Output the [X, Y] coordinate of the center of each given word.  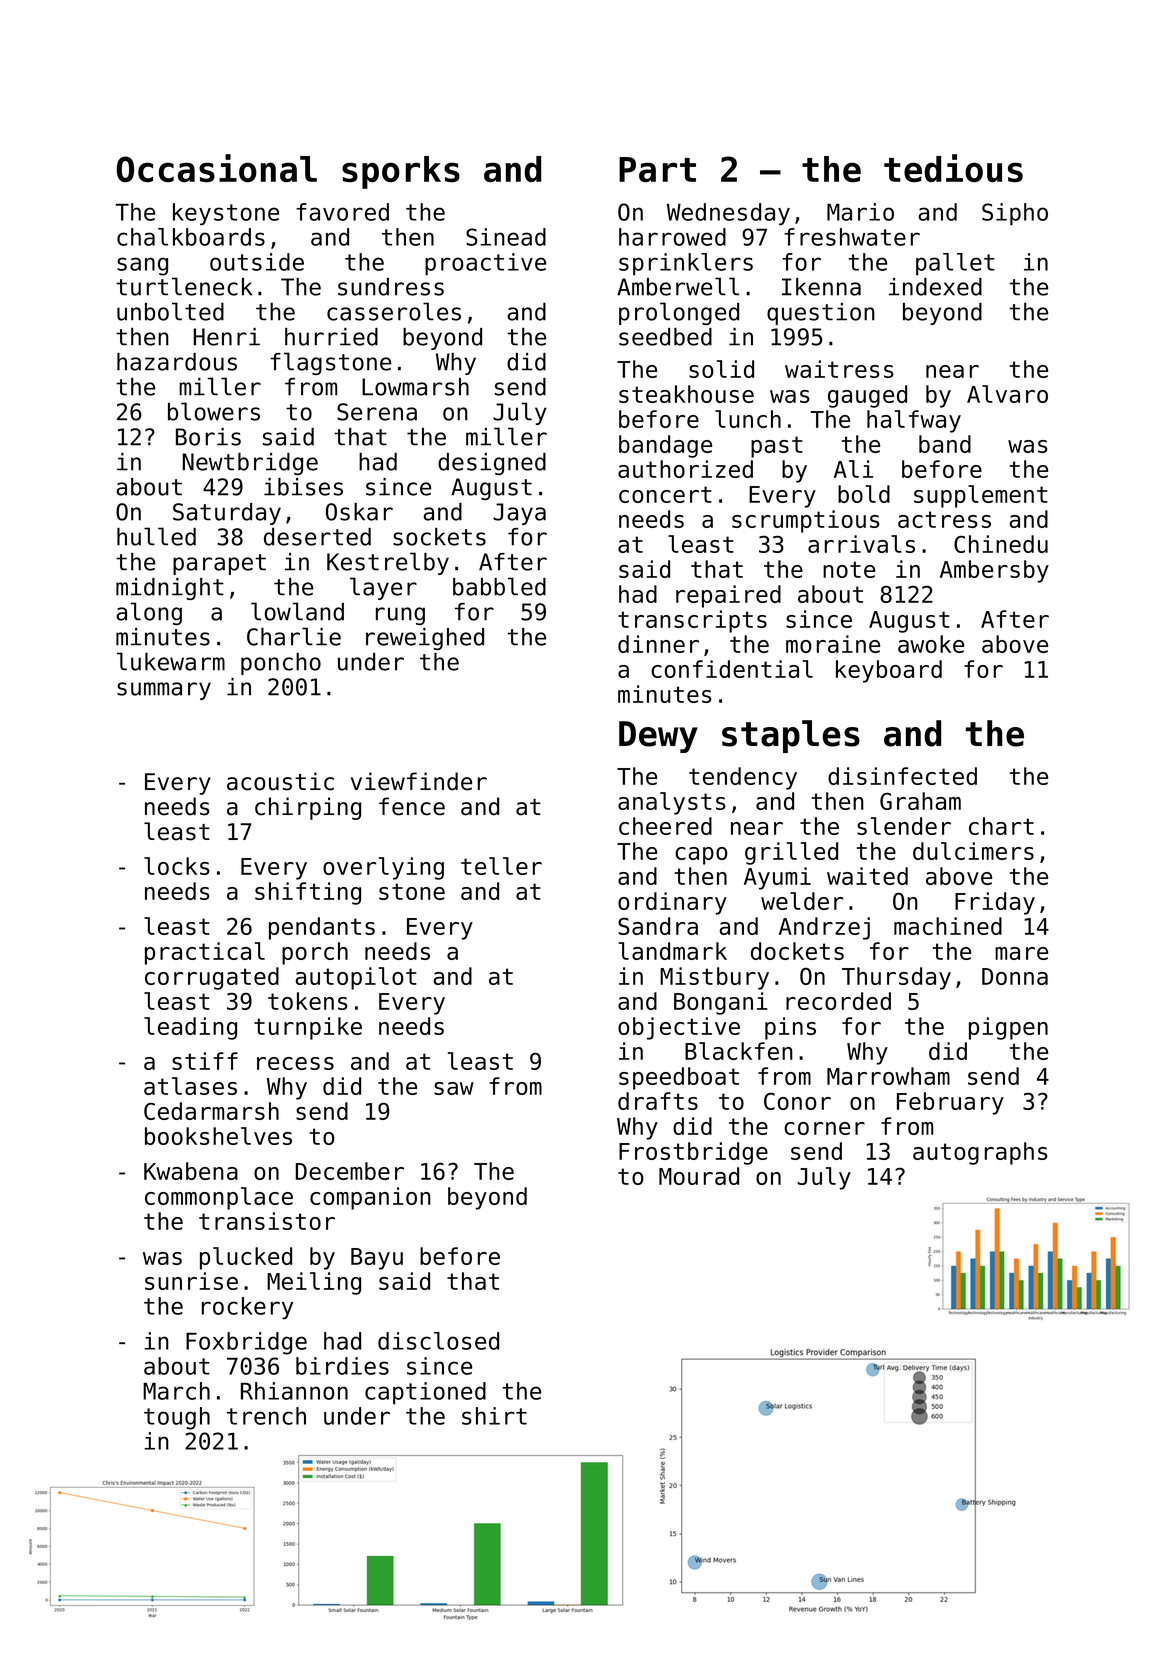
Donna [1015, 976]
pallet [955, 264]
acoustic [280, 781]
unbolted [170, 311]
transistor [267, 1221]
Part [657, 169]
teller [501, 866]
